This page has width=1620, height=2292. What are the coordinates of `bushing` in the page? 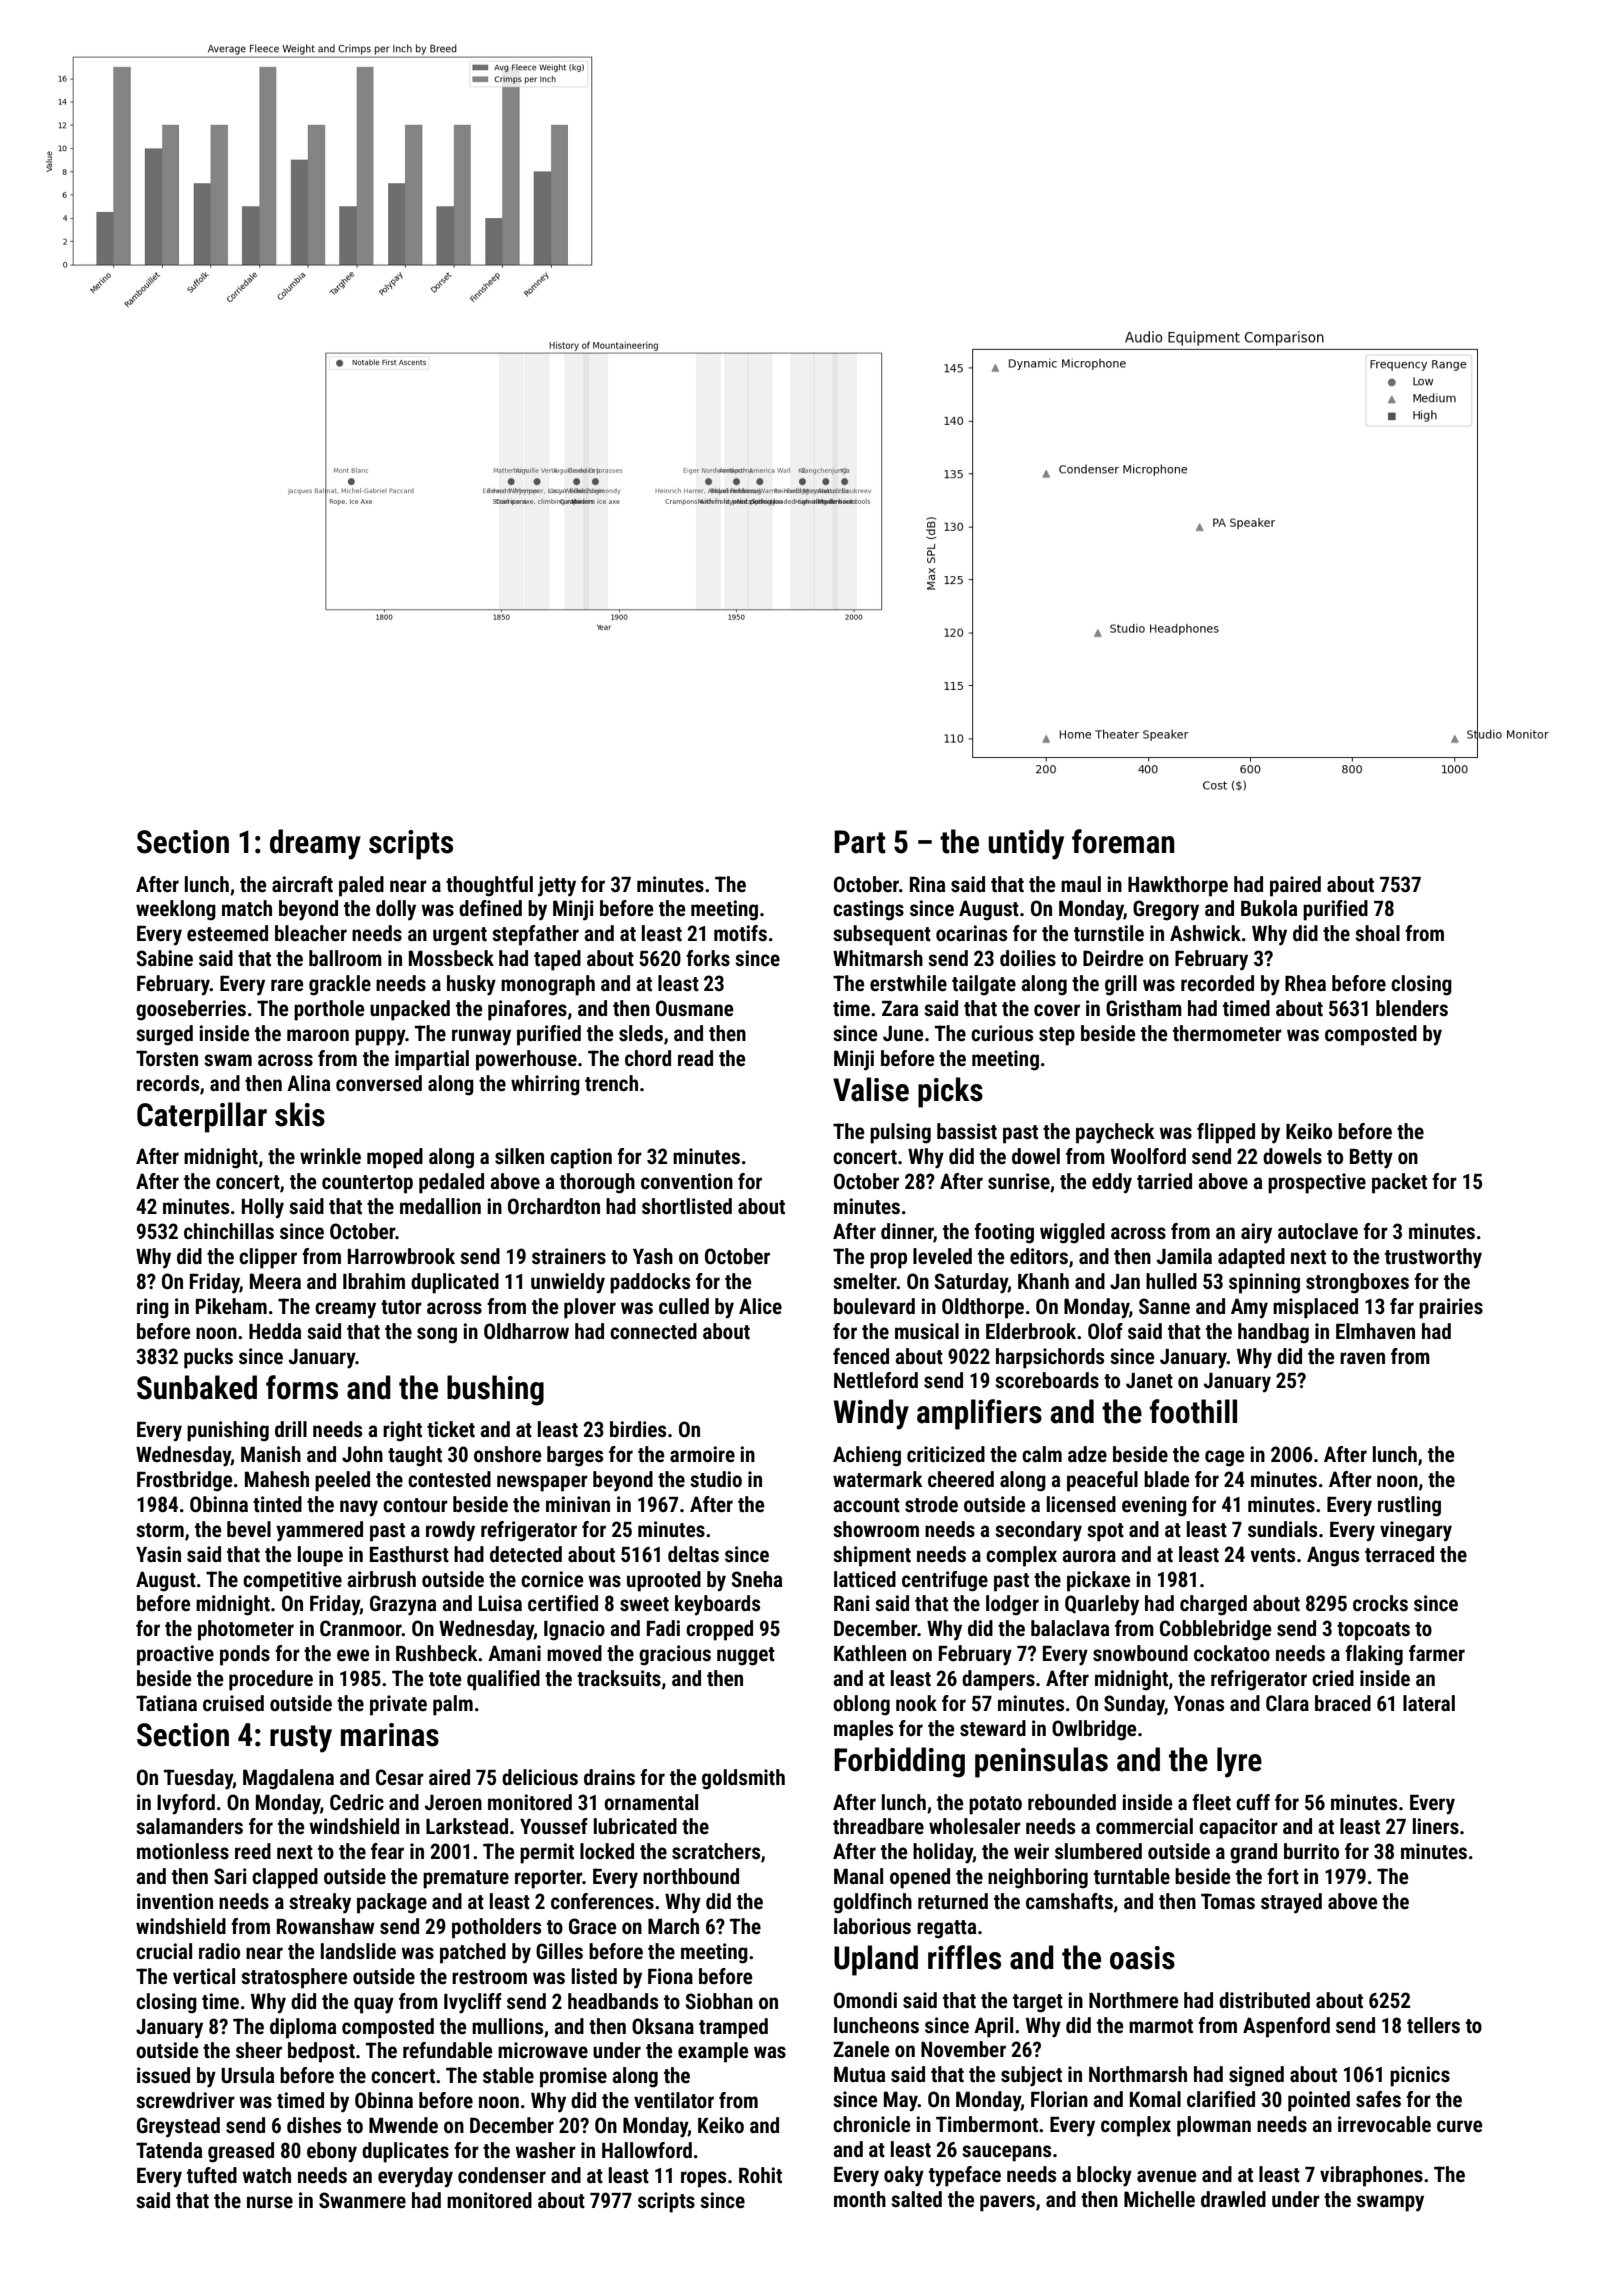 It's located at (495, 1390).
